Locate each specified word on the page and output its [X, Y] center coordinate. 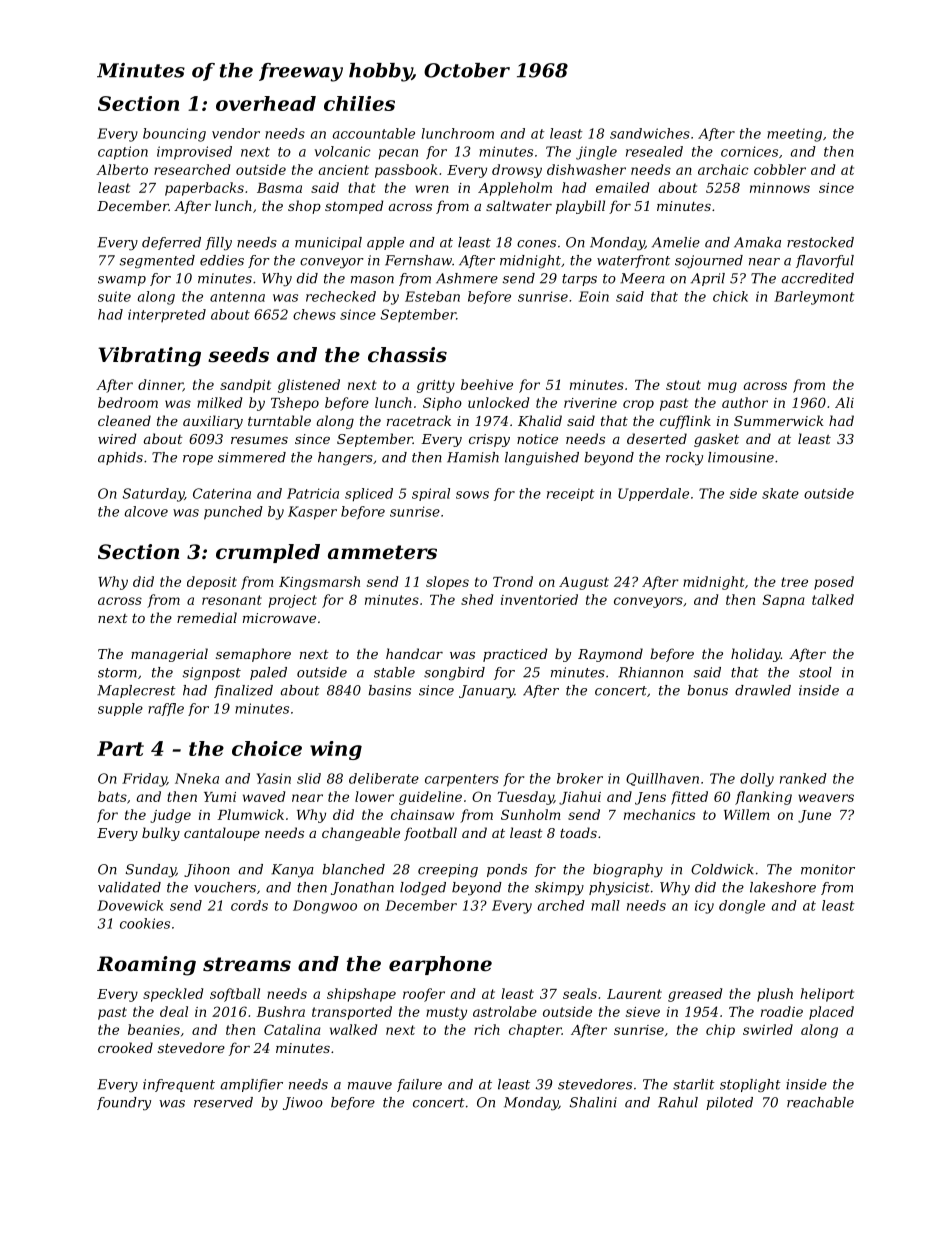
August [584, 583]
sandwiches [650, 133]
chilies [359, 103]
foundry [124, 1104]
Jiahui [580, 798]
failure [419, 1085]
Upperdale [653, 494]
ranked [803, 778]
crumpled [268, 553]
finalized [243, 691]
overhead [266, 103]
